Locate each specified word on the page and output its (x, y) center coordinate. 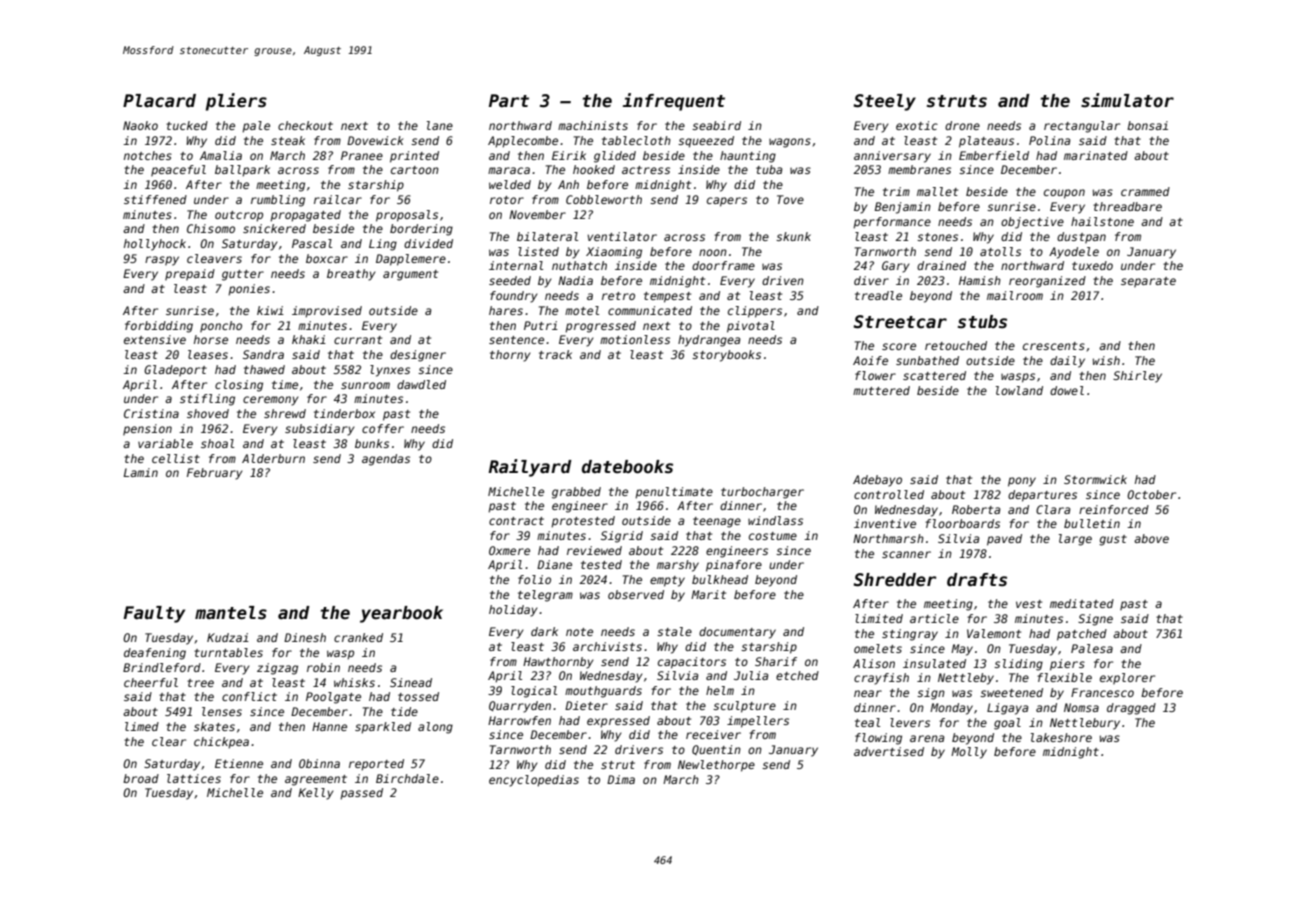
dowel (1067, 390)
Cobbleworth (604, 199)
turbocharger (762, 493)
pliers (236, 102)
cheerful (151, 682)
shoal (217, 443)
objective (1032, 223)
